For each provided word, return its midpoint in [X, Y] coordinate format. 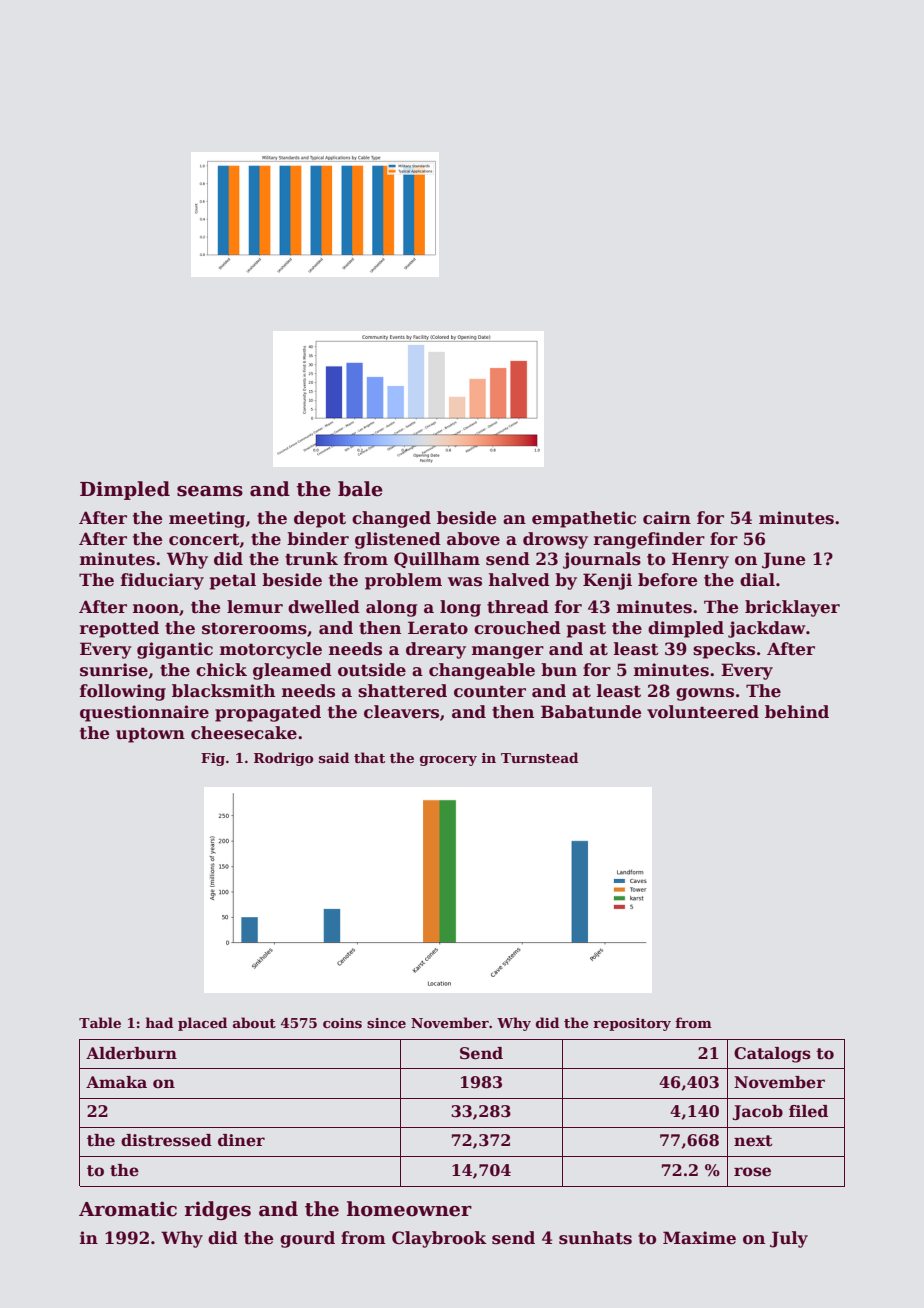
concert [204, 539]
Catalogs [772, 1055]
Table [100, 1022]
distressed [166, 1140]
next [753, 1141]
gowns [705, 694]
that [369, 757]
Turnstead [539, 757]
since [386, 1023]
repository [632, 1024]
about [254, 1022]
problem [403, 581]
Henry [700, 560]
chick [221, 670]
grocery [448, 761]
